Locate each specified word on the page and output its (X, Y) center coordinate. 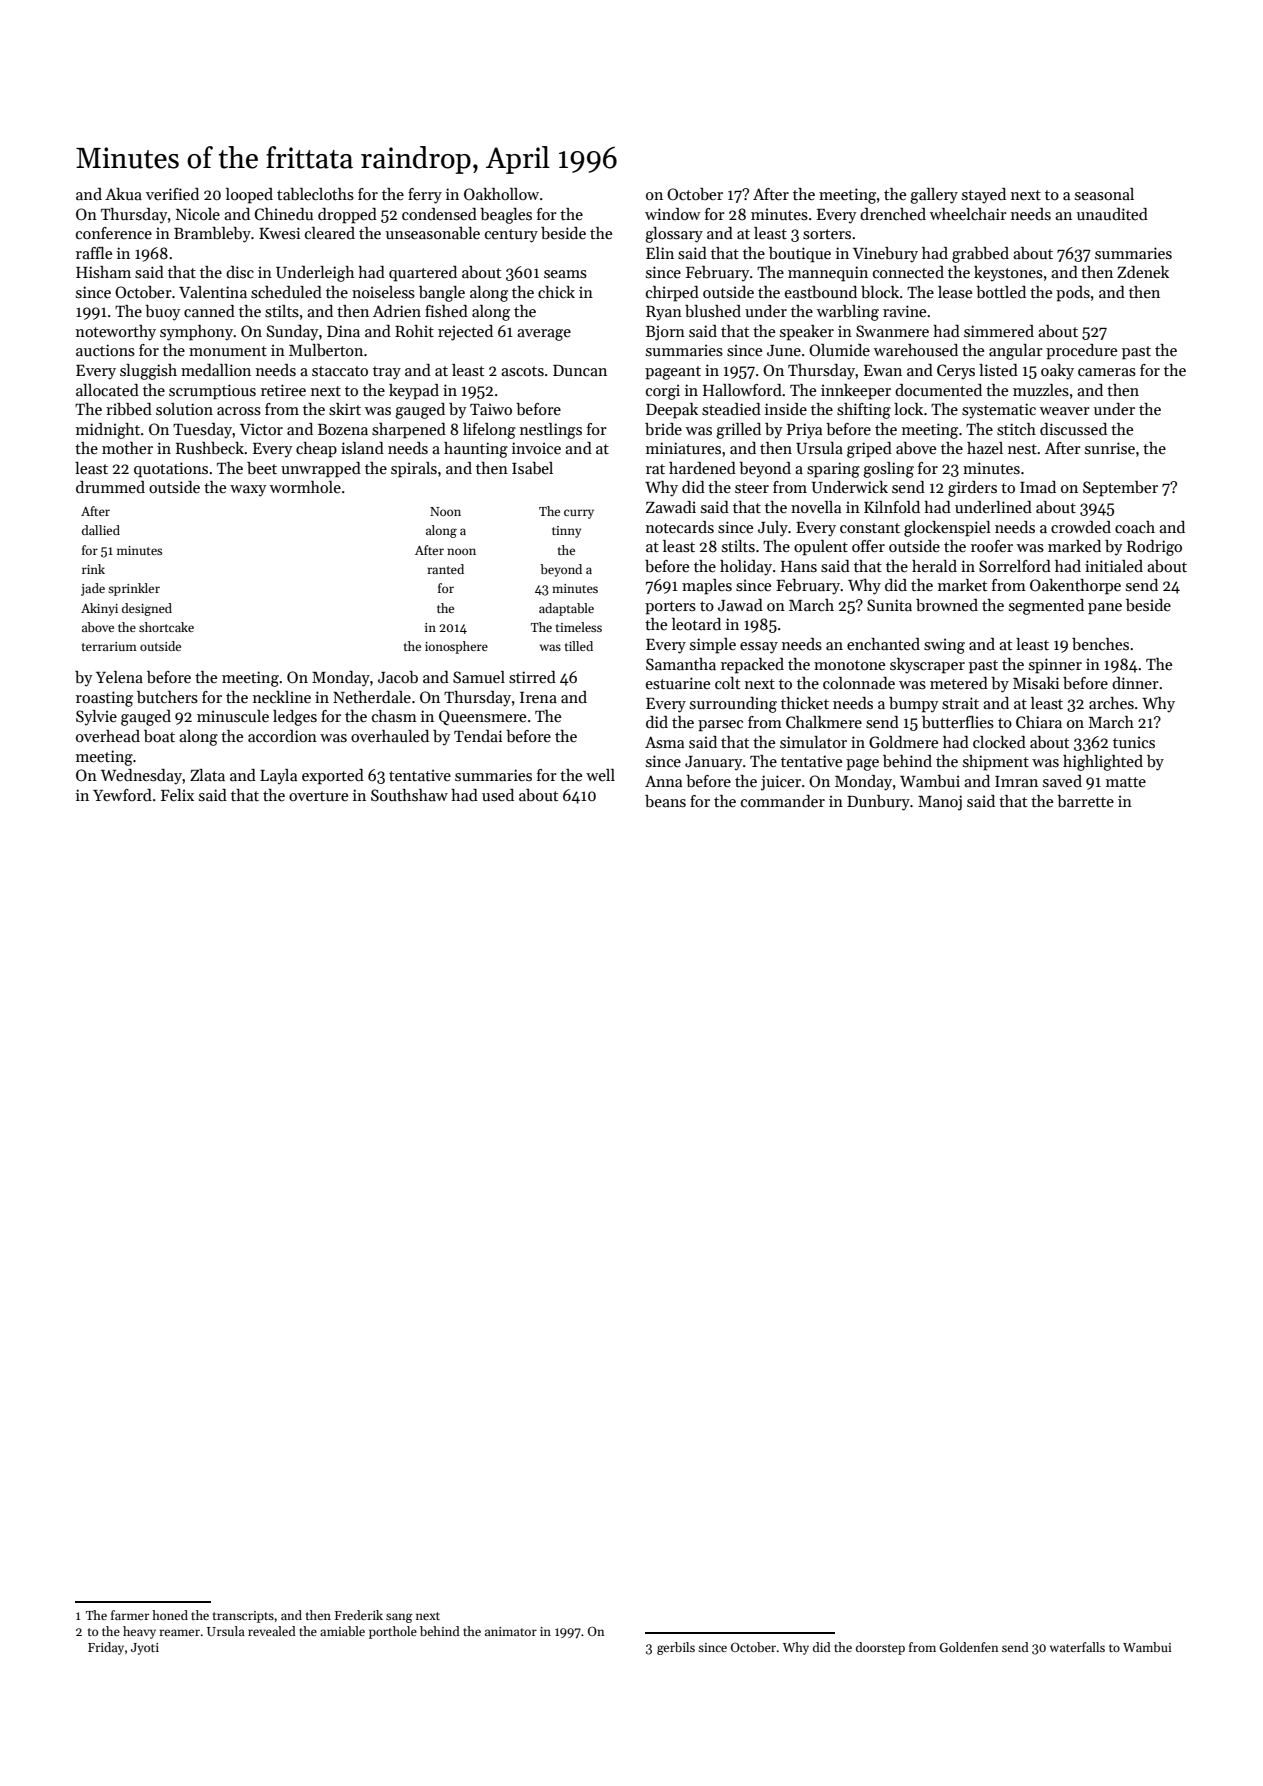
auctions (105, 350)
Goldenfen (969, 1647)
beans (665, 801)
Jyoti (145, 1649)
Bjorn (665, 333)
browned (947, 605)
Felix (177, 795)
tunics (1134, 742)
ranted (445, 569)
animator (511, 1631)
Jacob (398, 677)
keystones (1008, 274)
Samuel (479, 677)
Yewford (122, 795)
